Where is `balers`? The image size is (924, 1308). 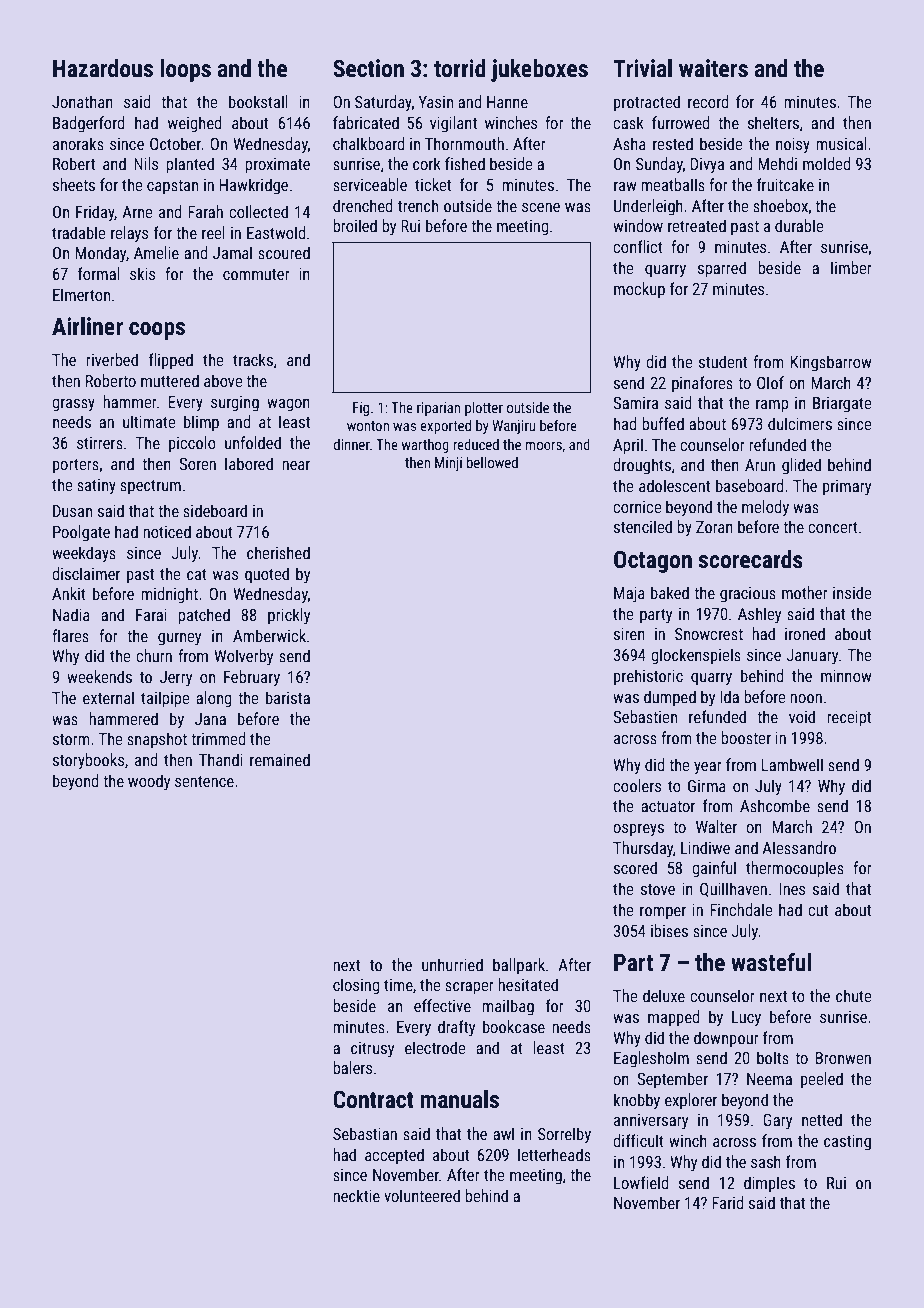
balers is located at coordinates (352, 1067).
